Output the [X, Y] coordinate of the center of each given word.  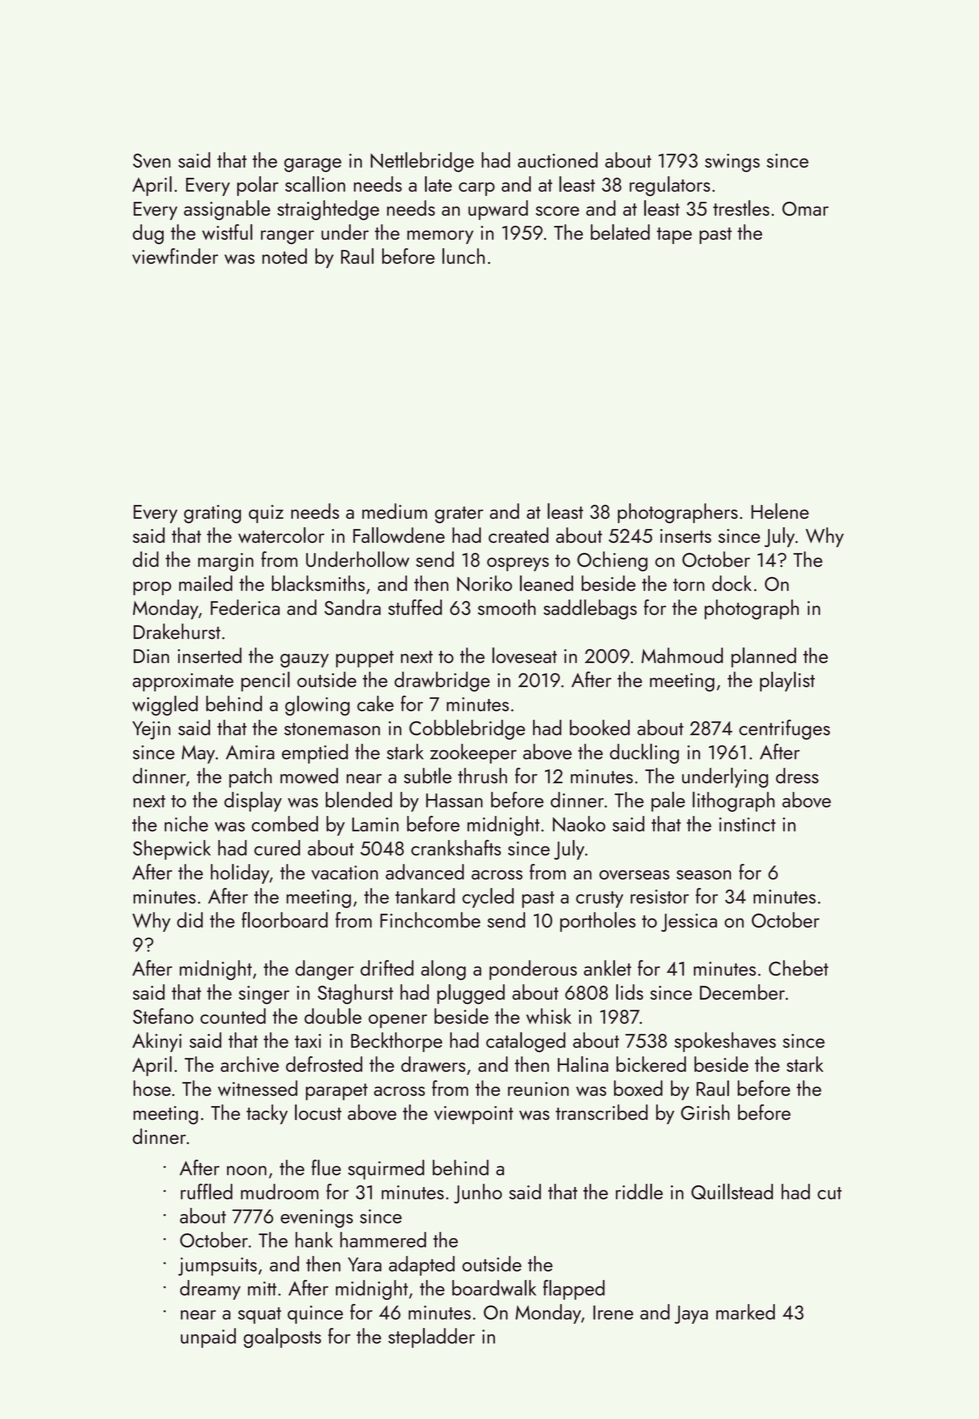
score [557, 211]
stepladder [431, 1338]
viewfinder [175, 256]
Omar [805, 208]
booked [600, 728]
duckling [644, 753]
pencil [265, 681]
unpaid [208, 1338]
